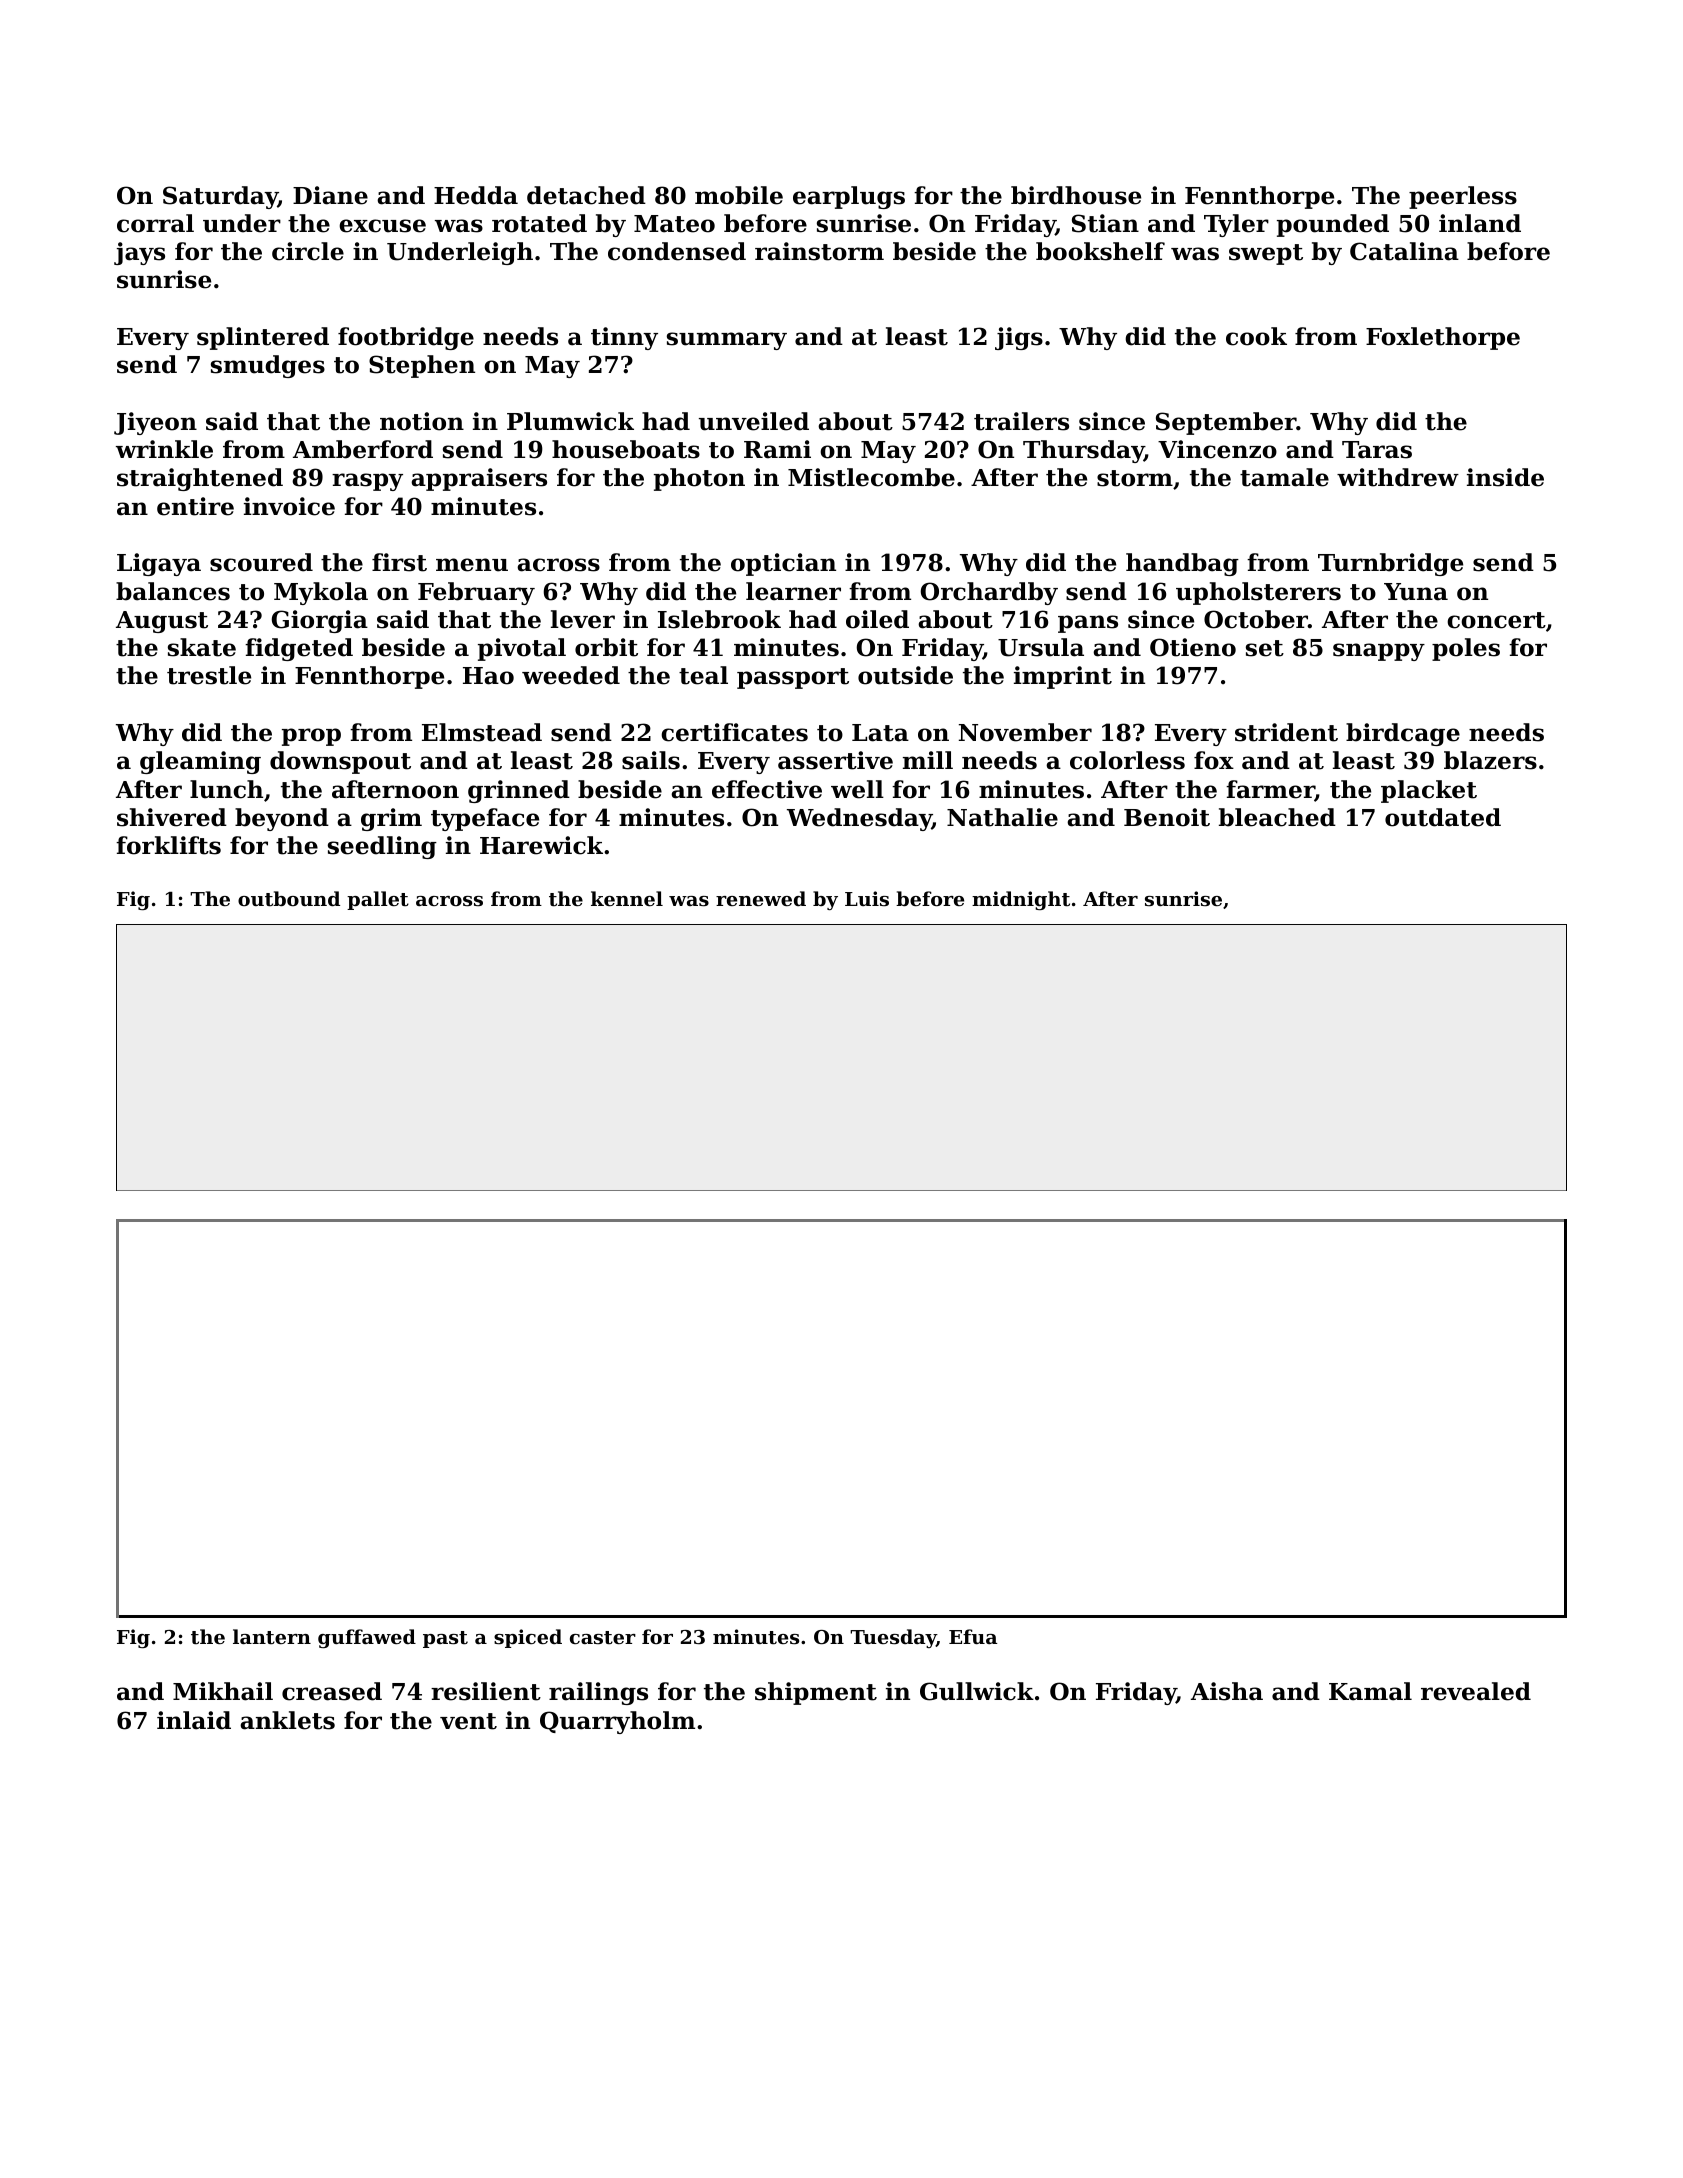 This document has width=1683, height=2178. What do you see at coordinates (378, 900) in the document?
I see `pallet` at bounding box center [378, 900].
